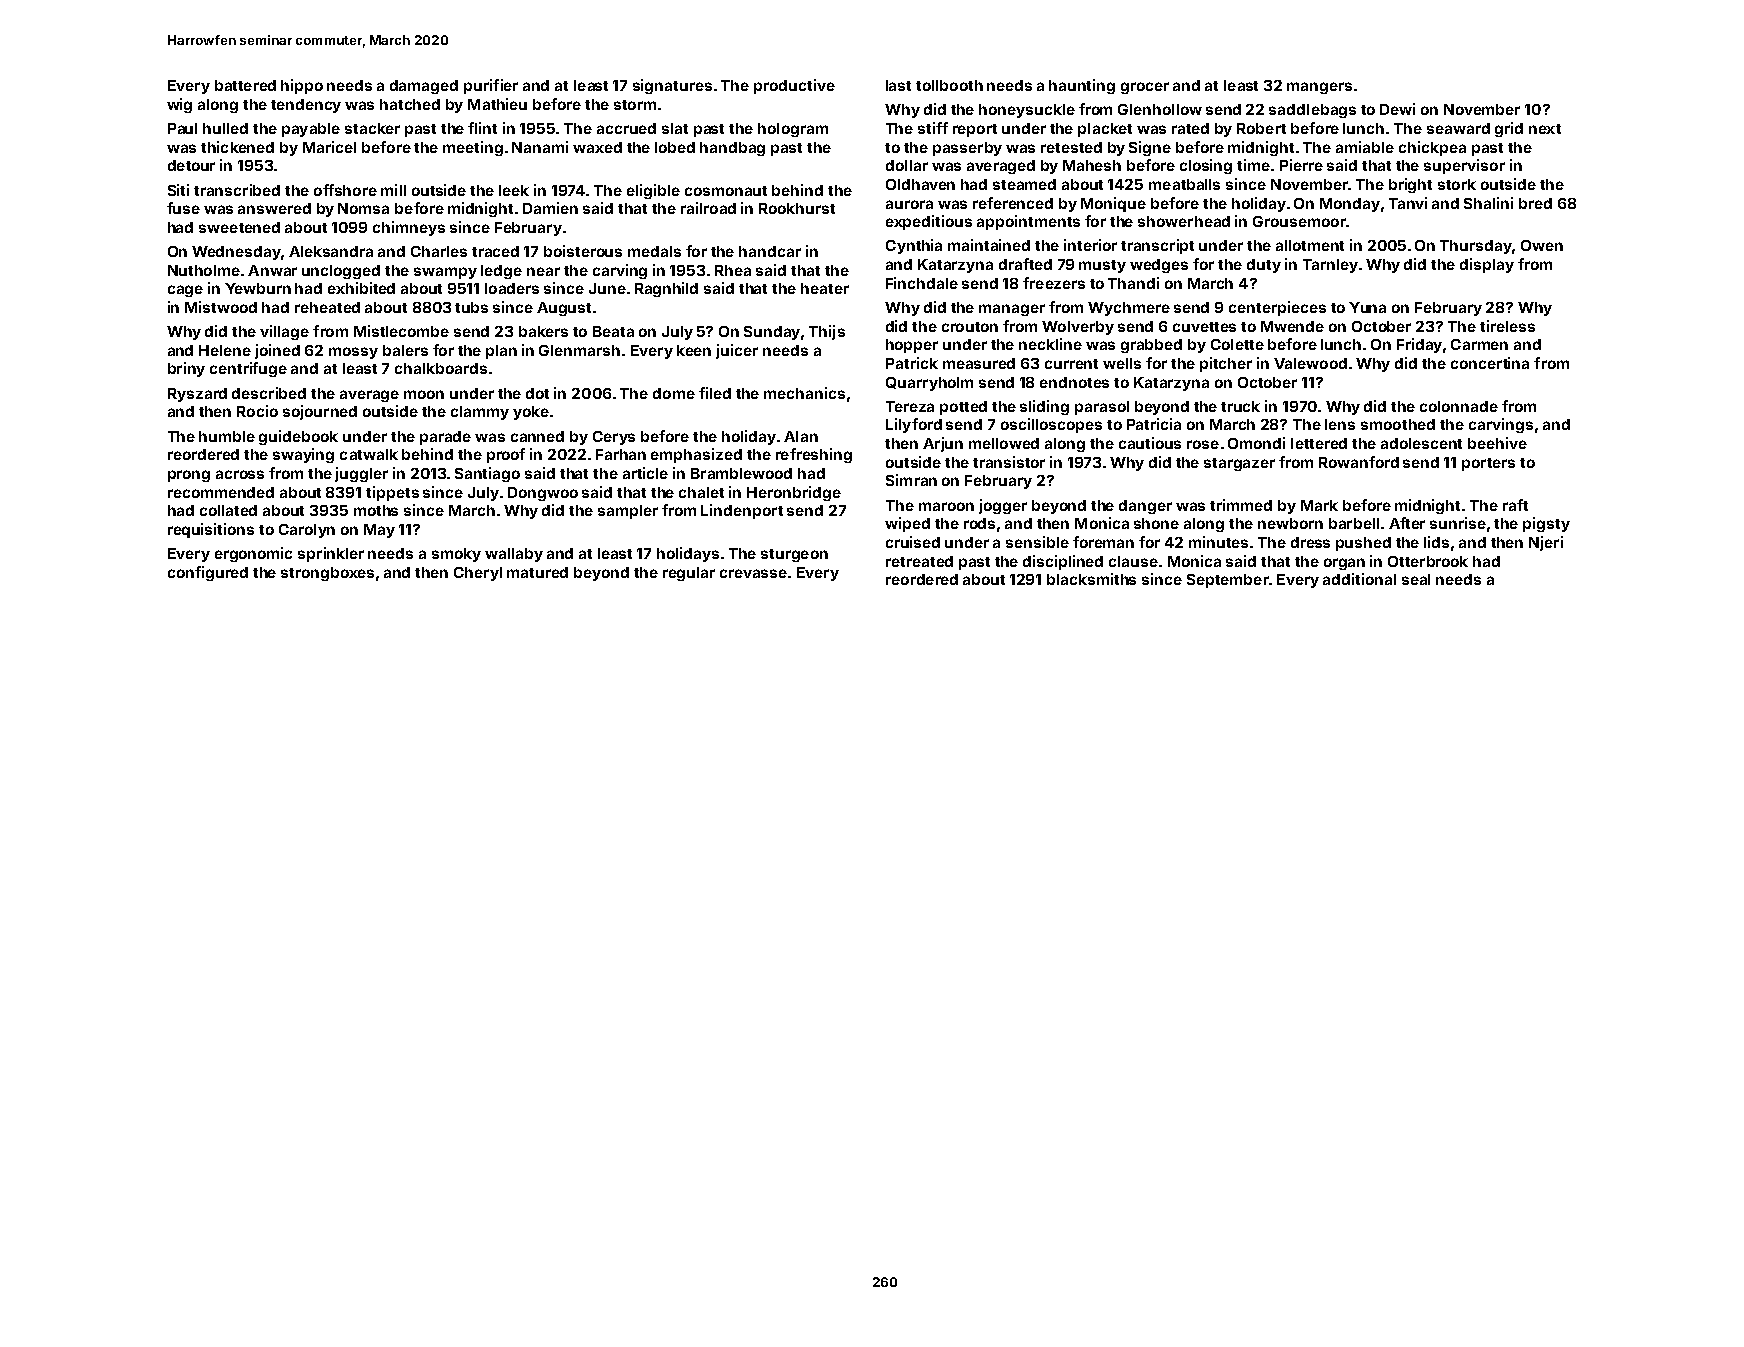 This screenshot has width=1744, height=1347. What do you see at coordinates (410, 104) in the screenshot?
I see `hatched` at bounding box center [410, 104].
